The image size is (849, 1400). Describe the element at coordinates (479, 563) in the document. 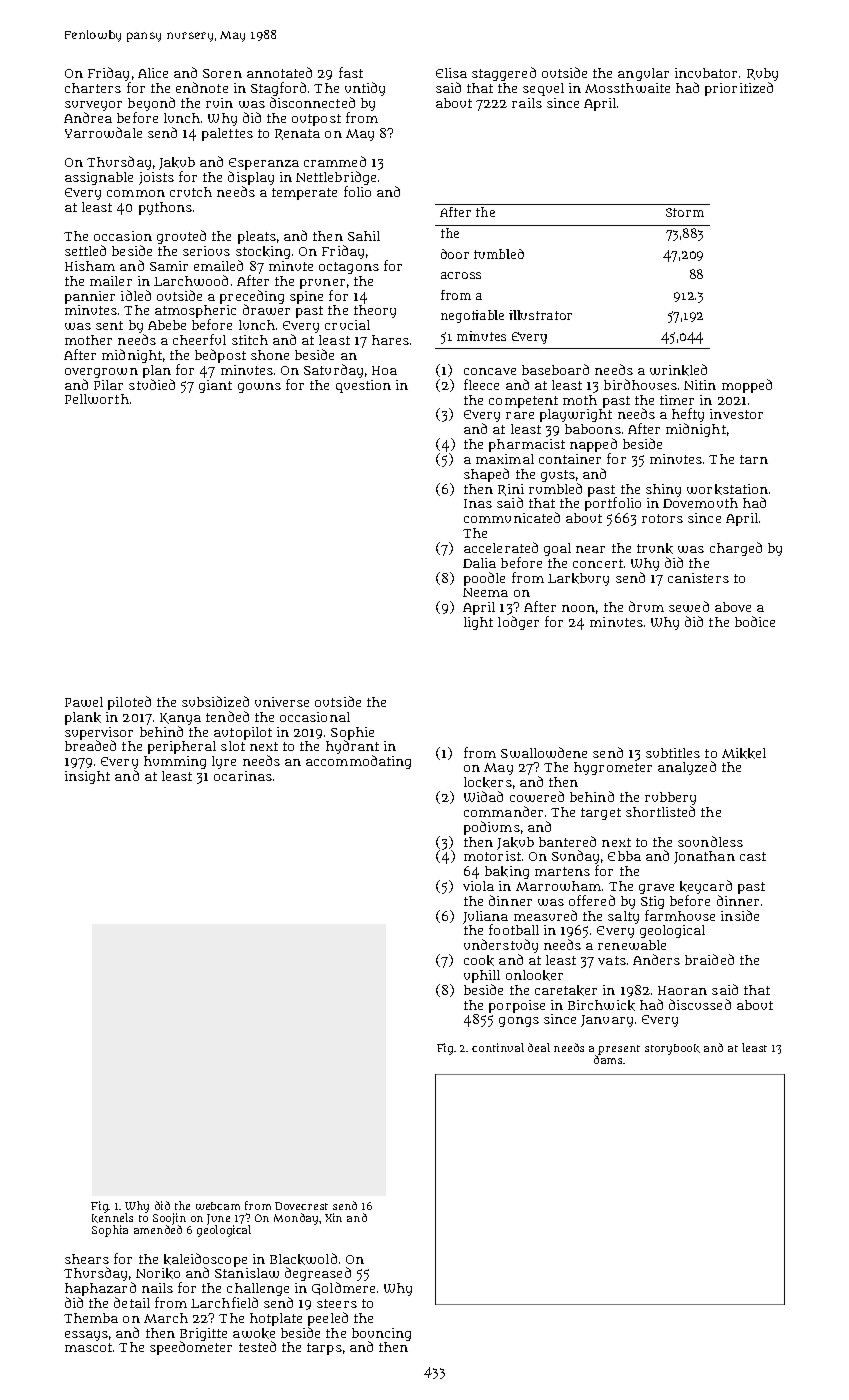

I see `Dalia` at that location.
